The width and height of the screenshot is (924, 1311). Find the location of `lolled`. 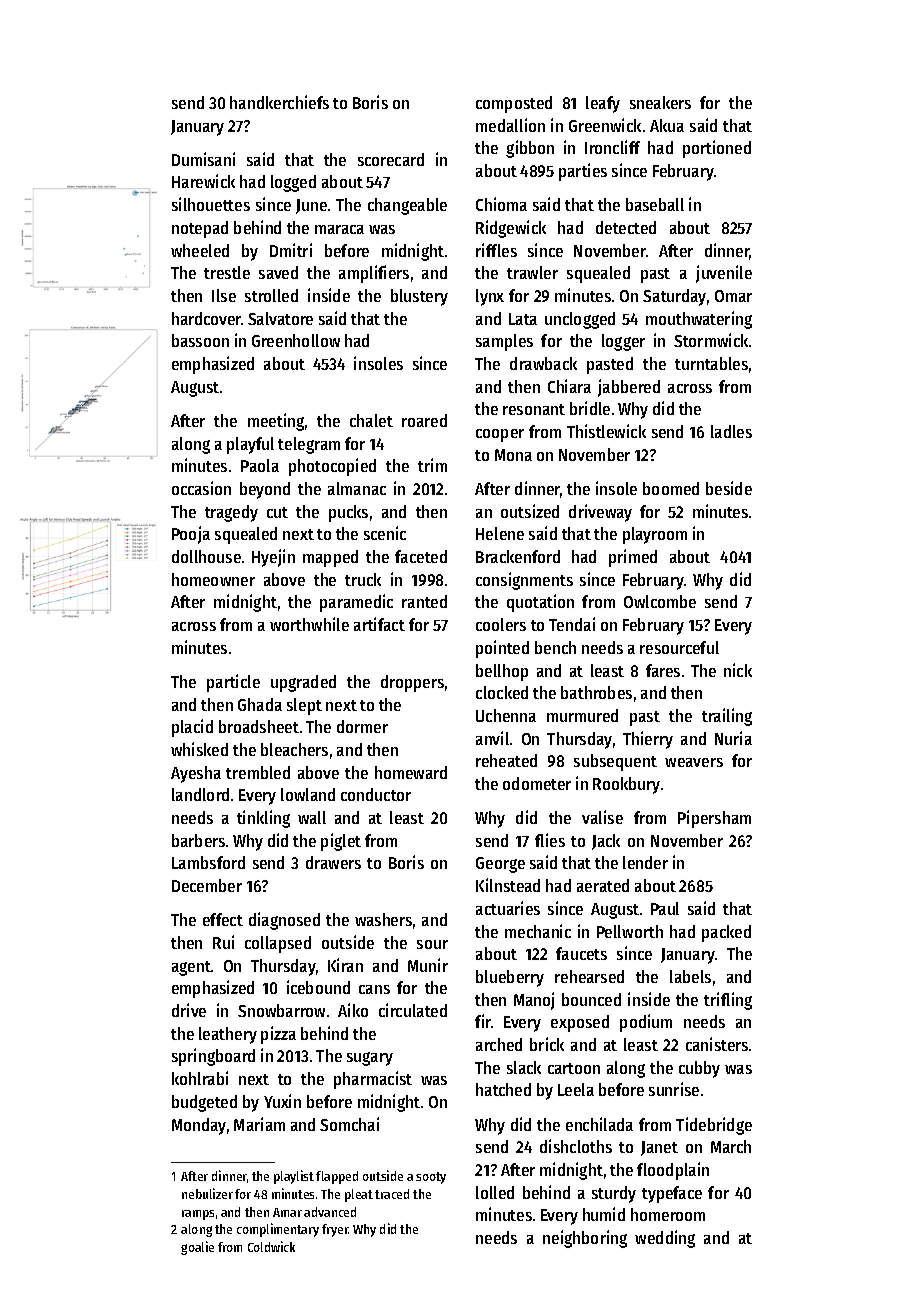

lolled is located at coordinates (495, 1192).
